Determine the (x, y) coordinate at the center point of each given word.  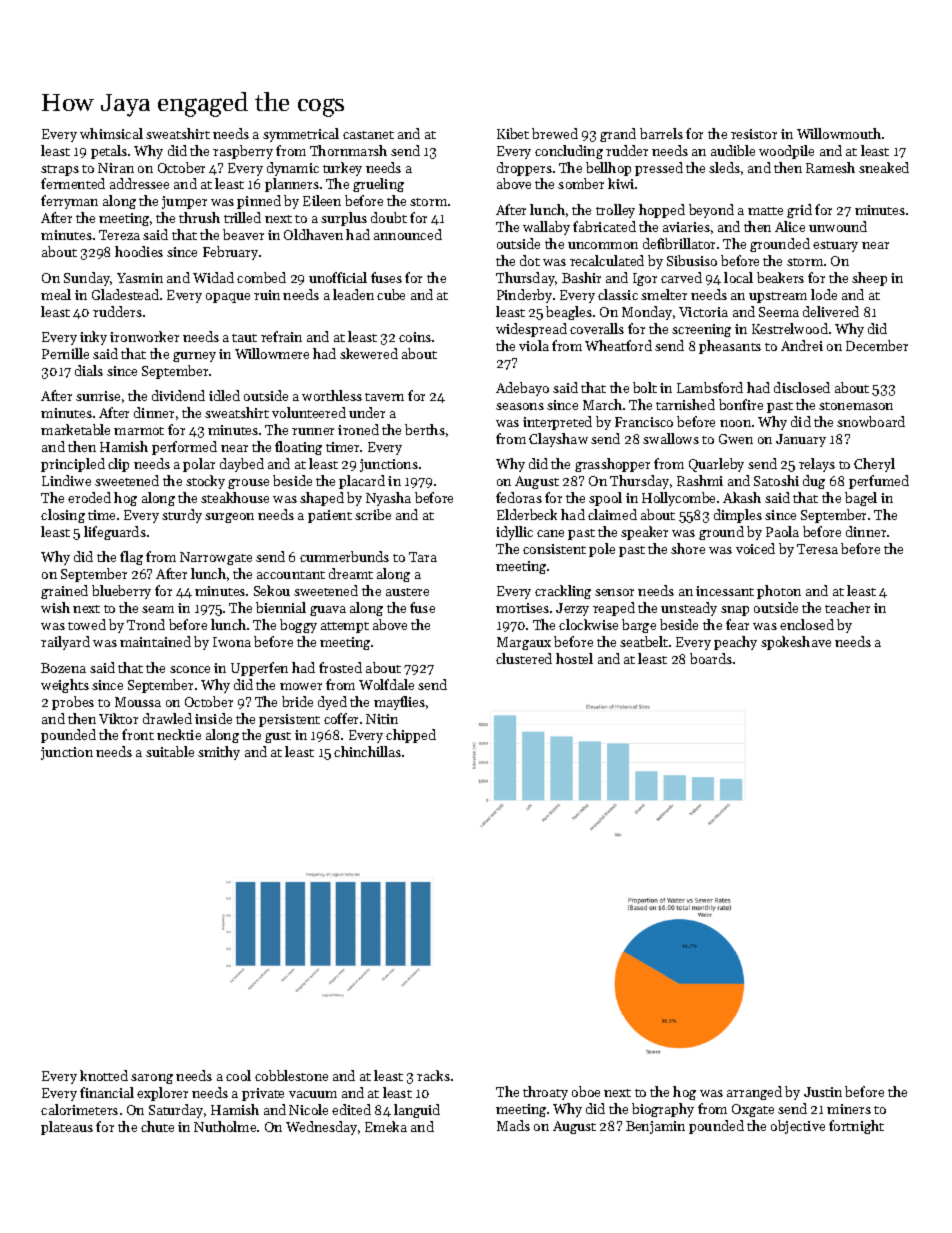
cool (238, 1075)
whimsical (111, 133)
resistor (754, 134)
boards (711, 658)
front (138, 734)
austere (407, 592)
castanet (368, 135)
